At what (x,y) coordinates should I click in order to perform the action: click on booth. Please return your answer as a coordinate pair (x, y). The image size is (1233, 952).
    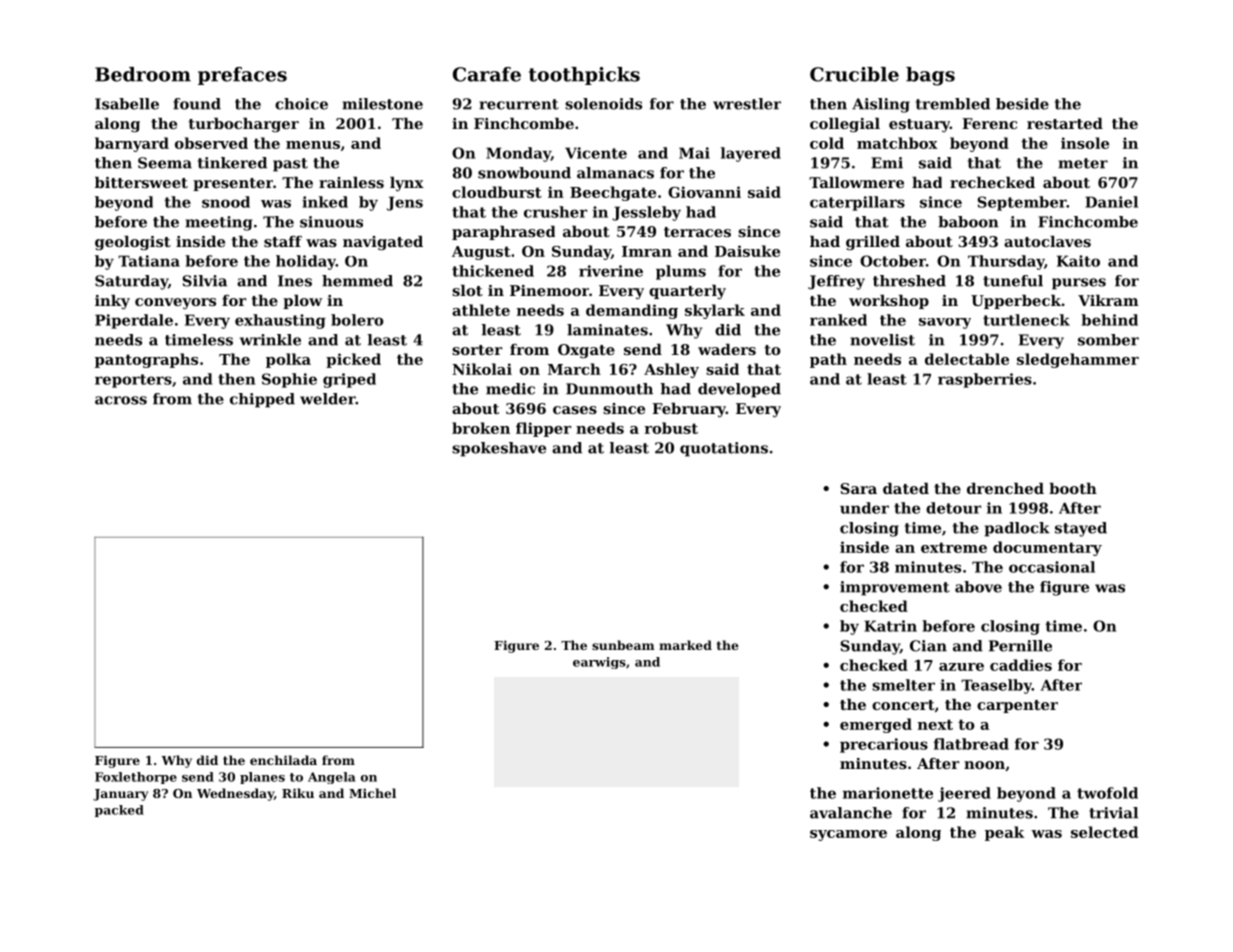
    Looking at the image, I should click on (1073, 488).
